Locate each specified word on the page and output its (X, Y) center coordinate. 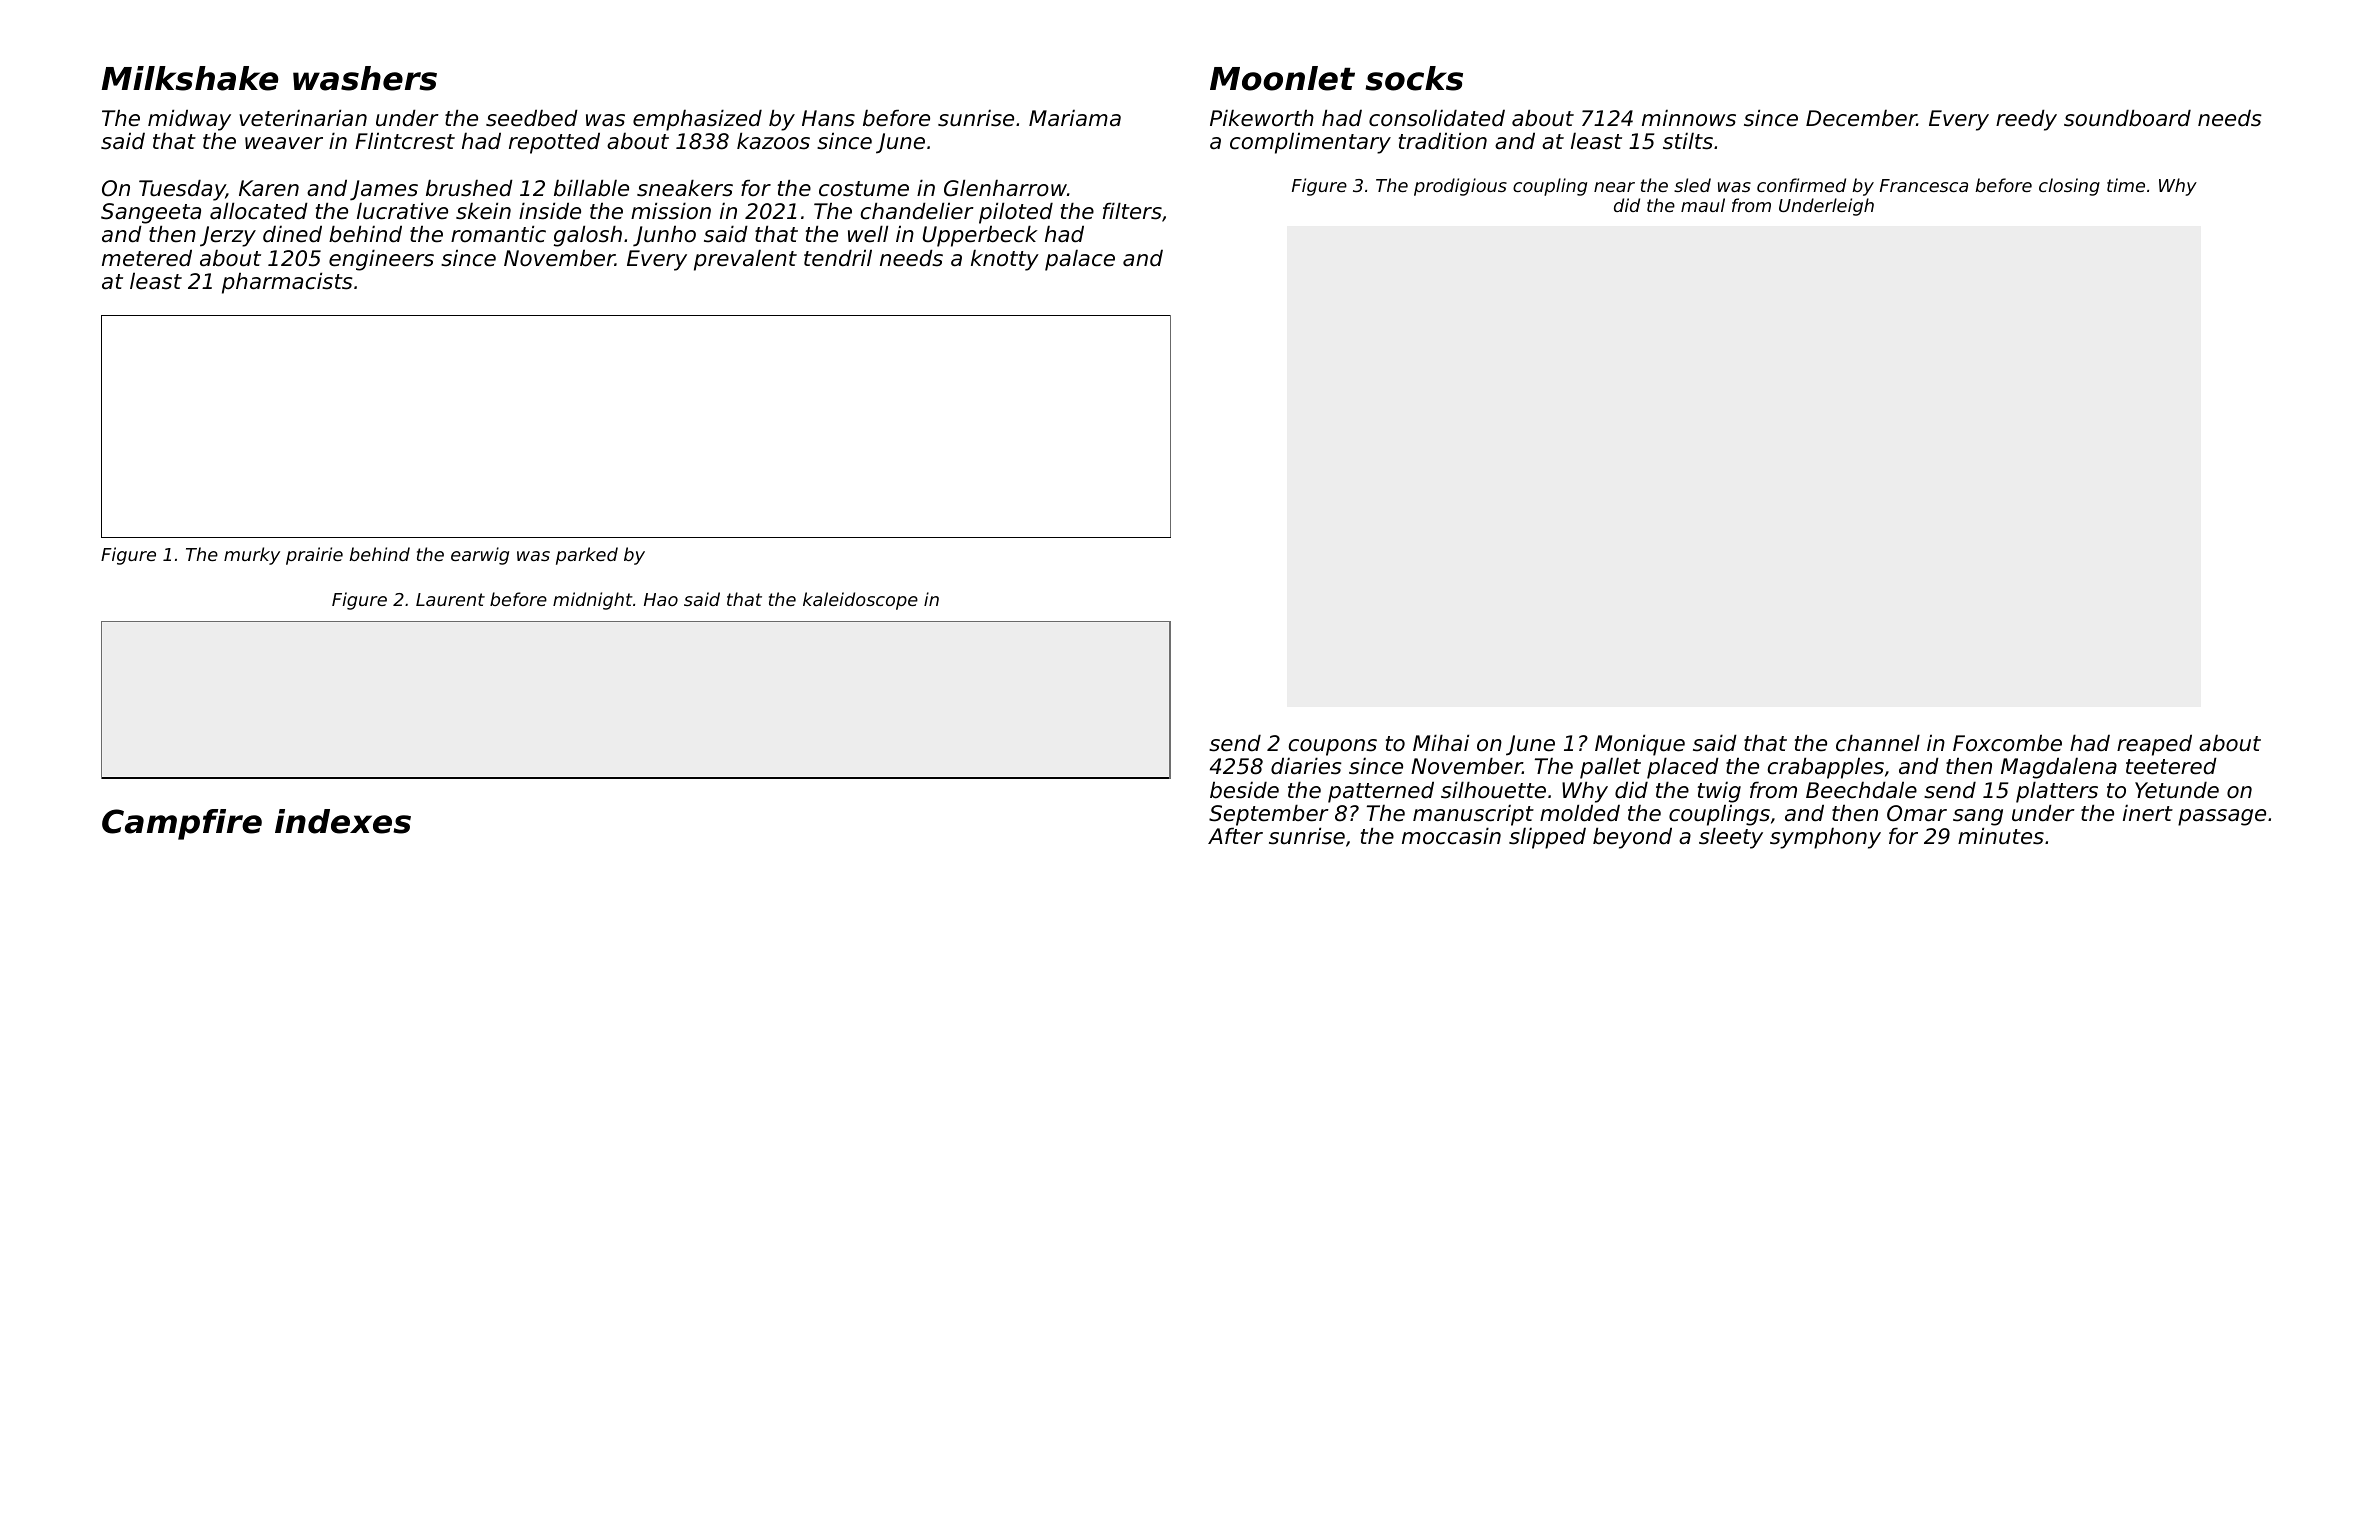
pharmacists (287, 283)
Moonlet (1282, 78)
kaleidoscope (860, 601)
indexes (343, 821)
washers (365, 78)
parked (587, 556)
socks (1414, 78)
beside (1244, 790)
